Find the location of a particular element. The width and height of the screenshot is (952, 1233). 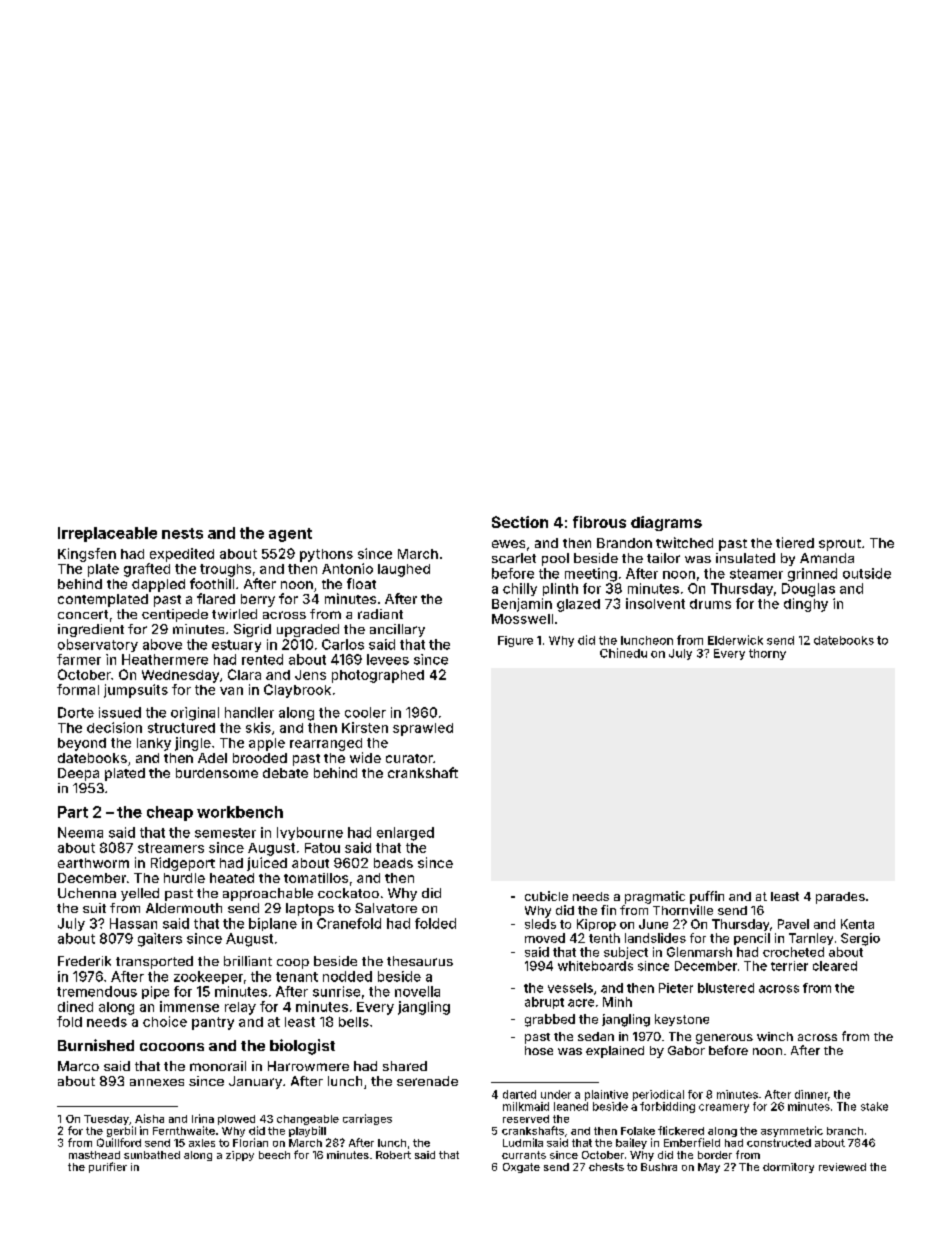

Kingsfen is located at coordinates (87, 555).
